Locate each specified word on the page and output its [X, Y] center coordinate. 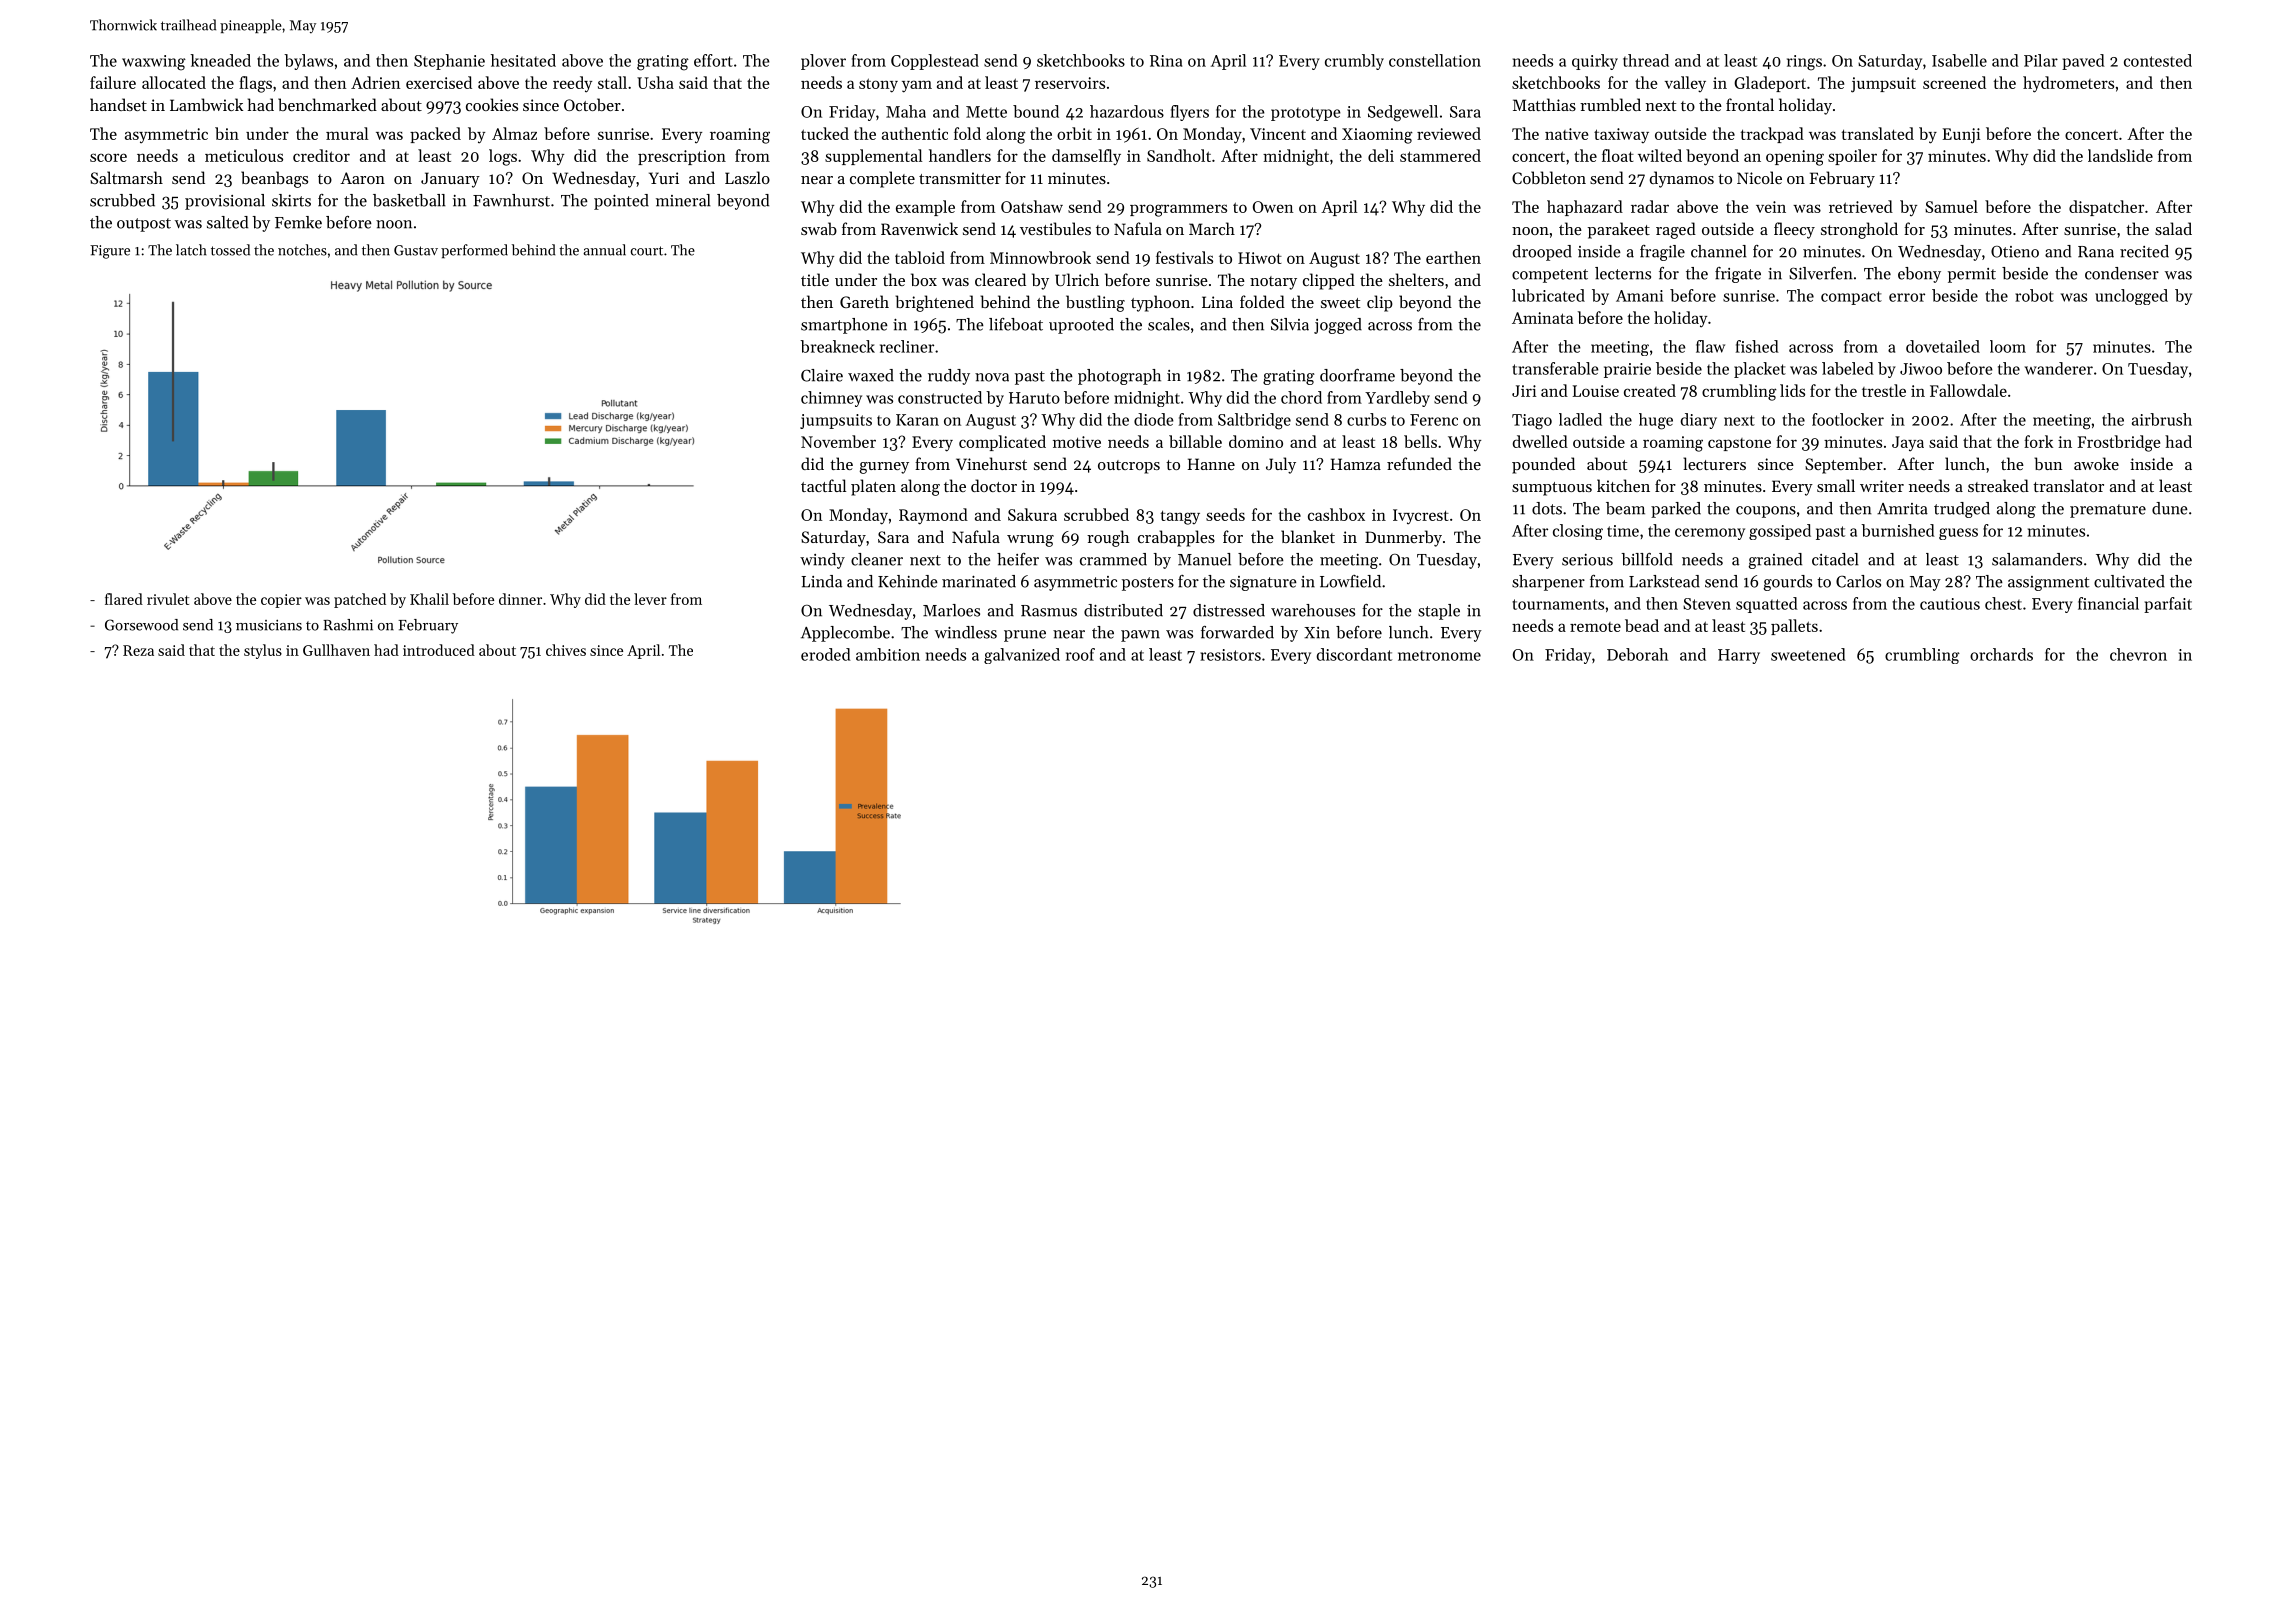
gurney [884, 468]
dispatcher [2106, 208]
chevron [2138, 654]
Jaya [1908, 443]
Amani [1639, 296]
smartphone [844, 326]
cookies [492, 104]
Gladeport [1770, 84]
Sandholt [1179, 155]
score [108, 157]
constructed [940, 397]
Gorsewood [141, 625]
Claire [822, 375]
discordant [1354, 654]
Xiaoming [1377, 136]
